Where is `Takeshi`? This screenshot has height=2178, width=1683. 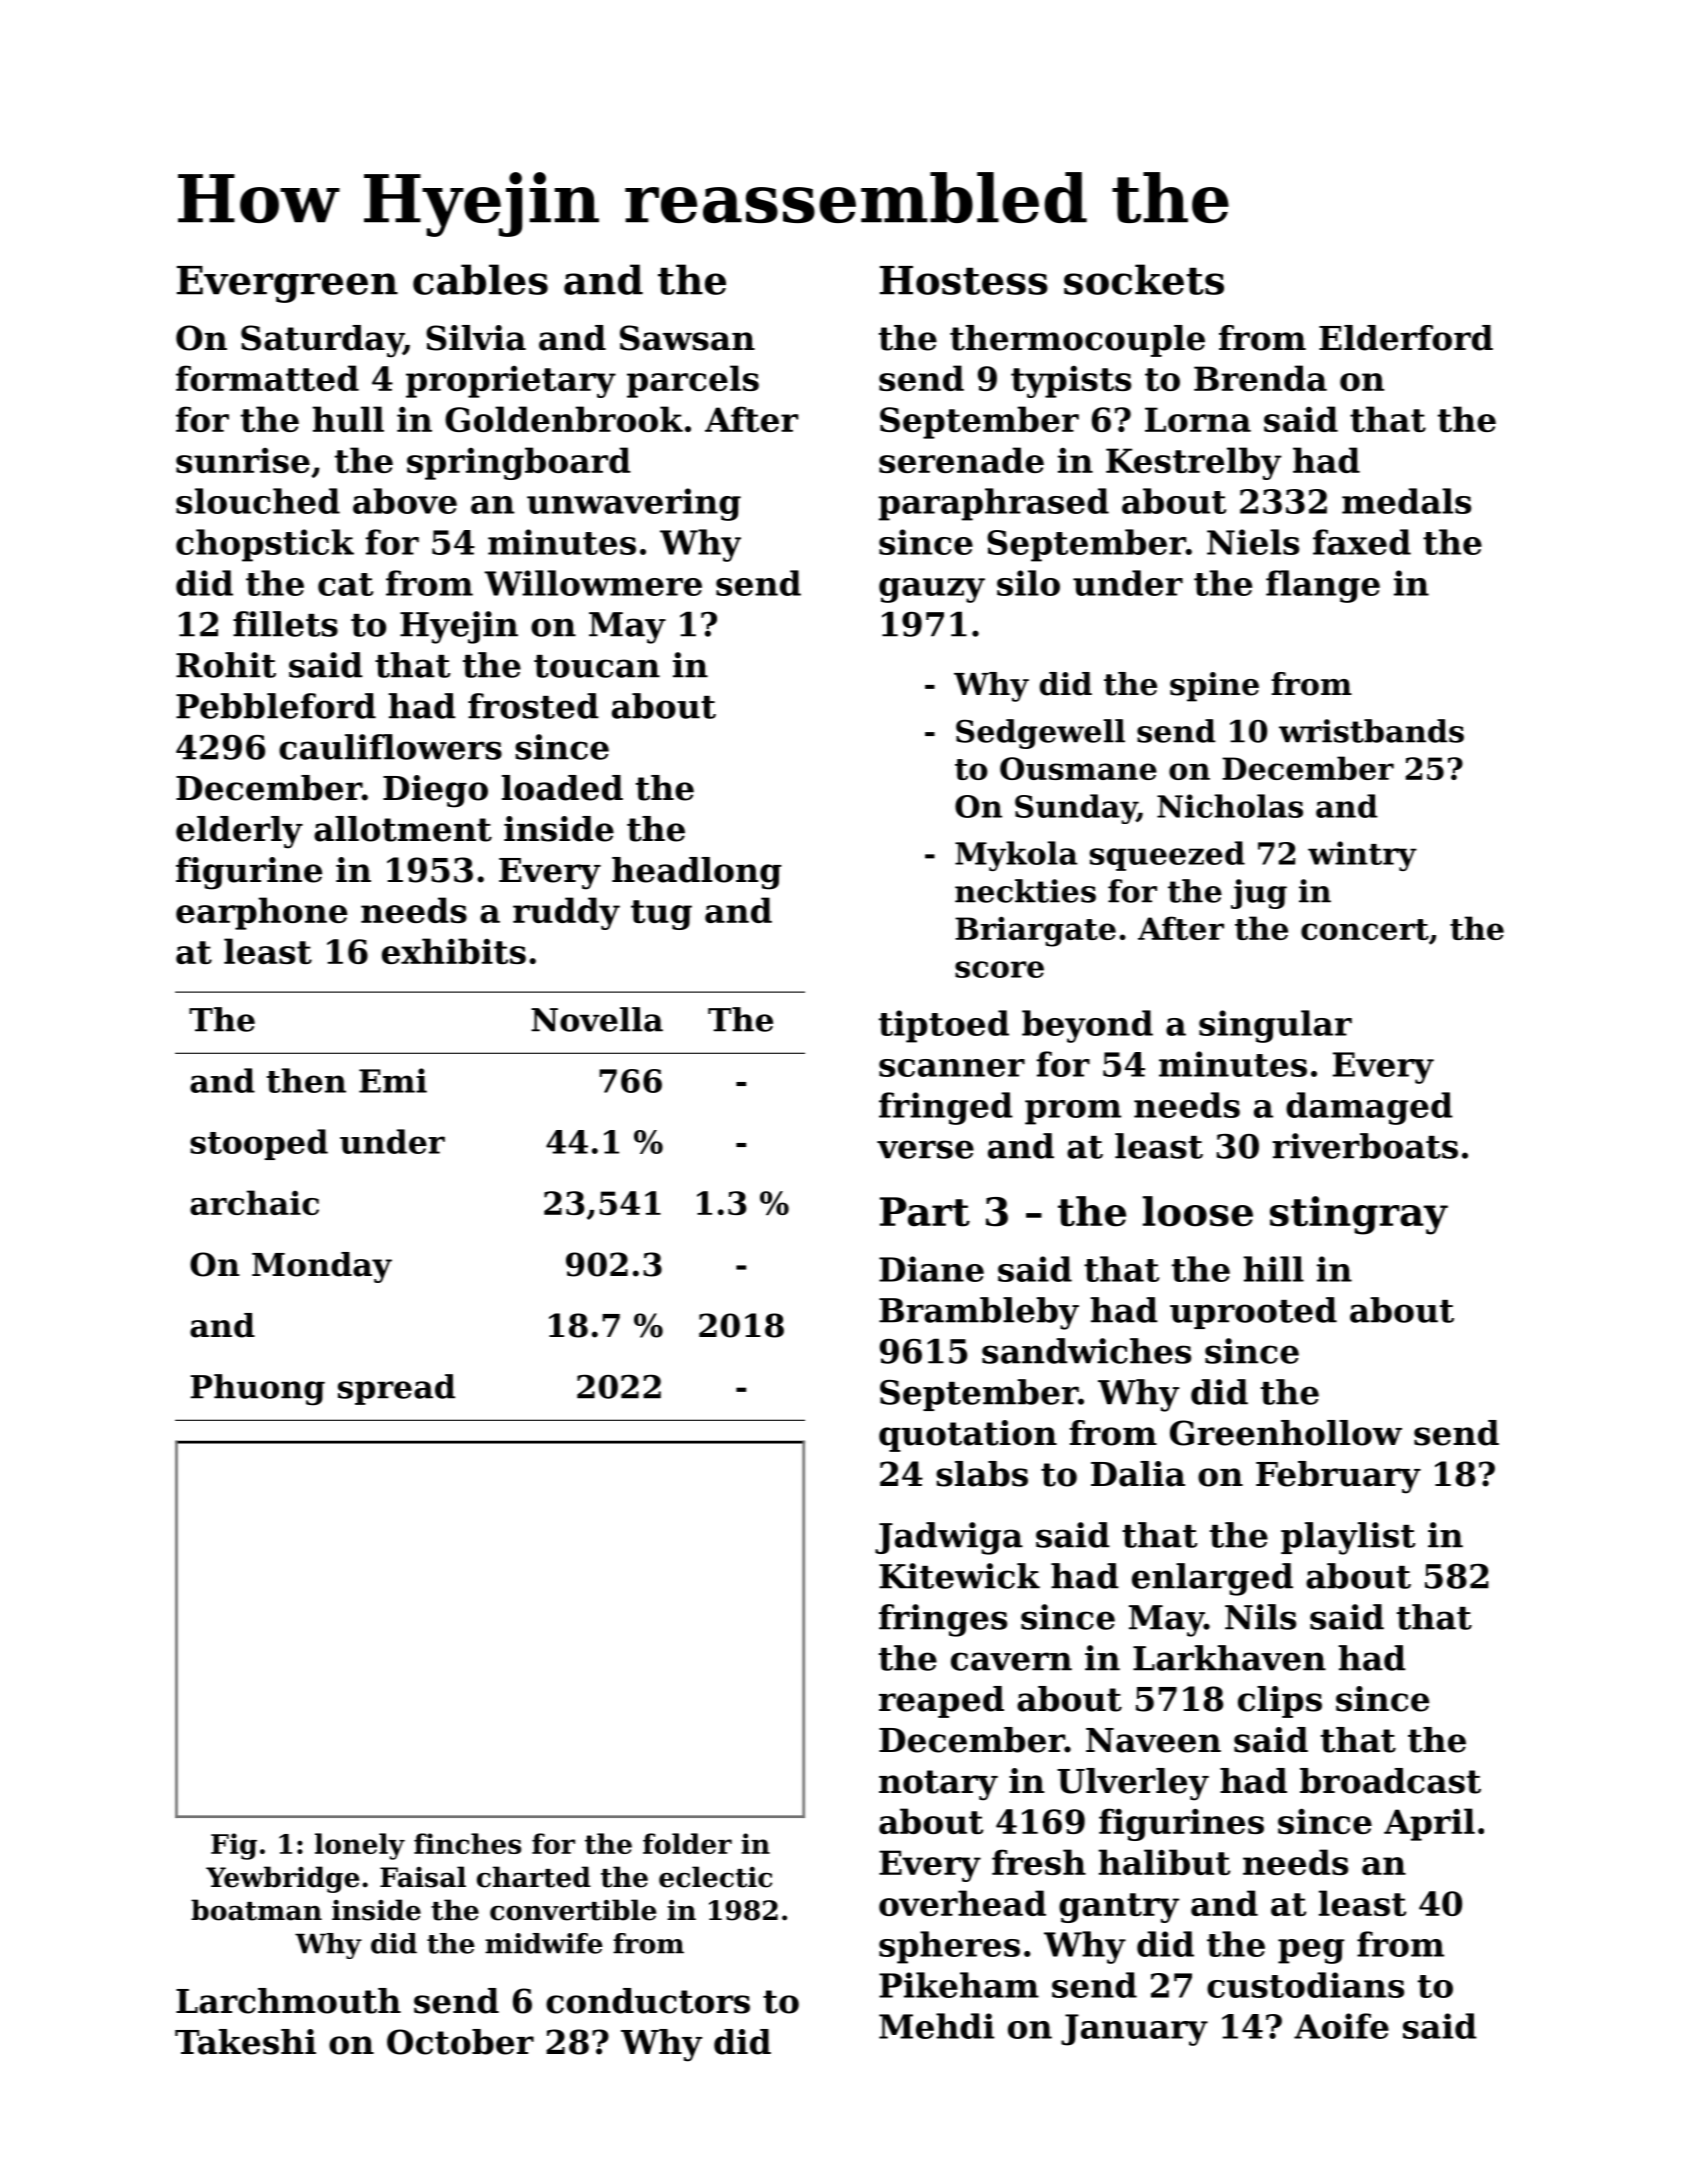 Takeshi is located at coordinates (245, 2042).
